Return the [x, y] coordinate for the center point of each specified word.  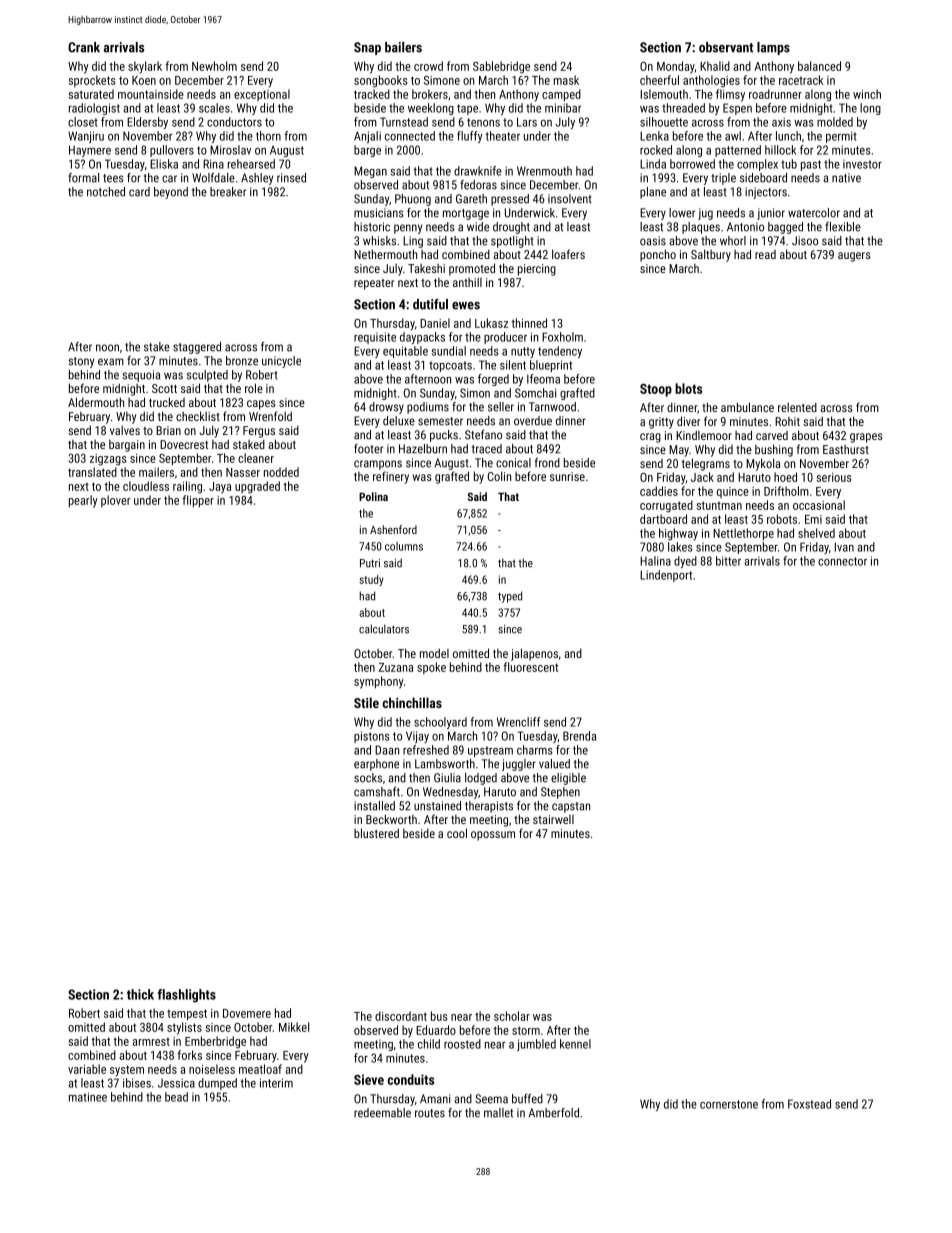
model [434, 653]
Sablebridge [501, 67]
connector [842, 561]
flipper [198, 501]
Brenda [579, 736]
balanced [819, 66]
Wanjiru [86, 137]
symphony [379, 682]
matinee [88, 1097]
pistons [372, 737]
